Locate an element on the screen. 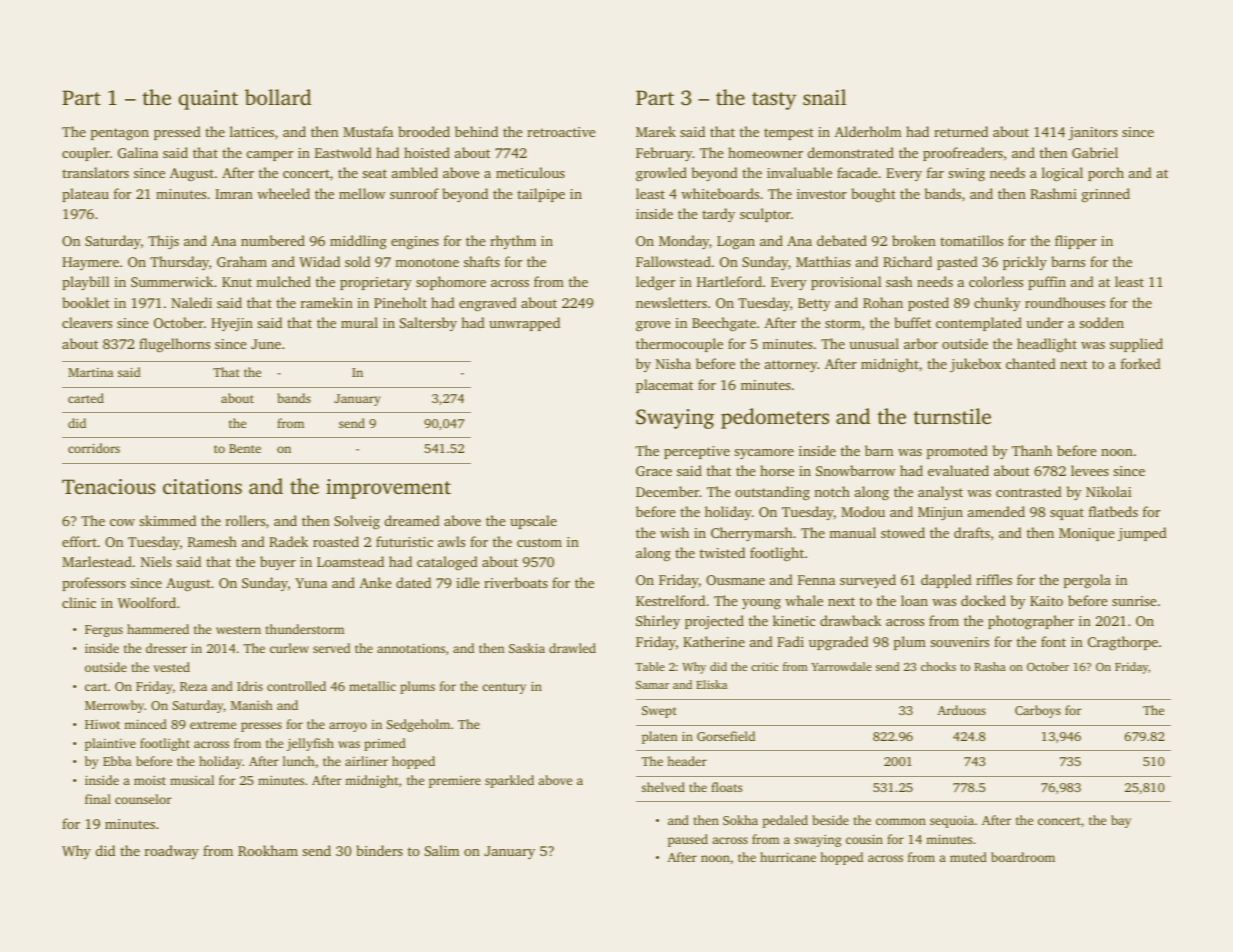 The image size is (1233, 952). extreme is located at coordinates (213, 725).
